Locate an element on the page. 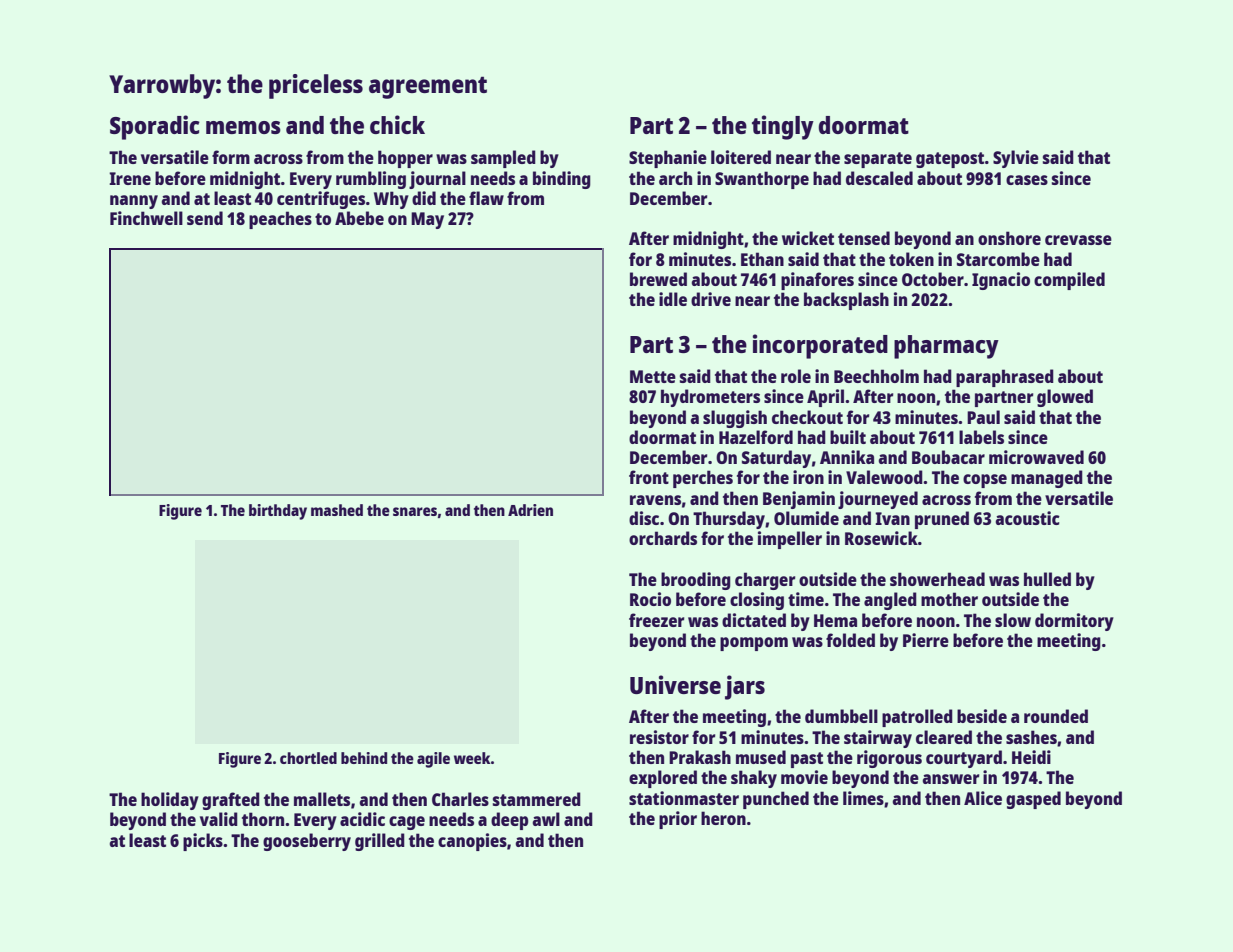 Image resolution: width=1233 pixels, height=952 pixels. gooseberry is located at coordinates (307, 842).
